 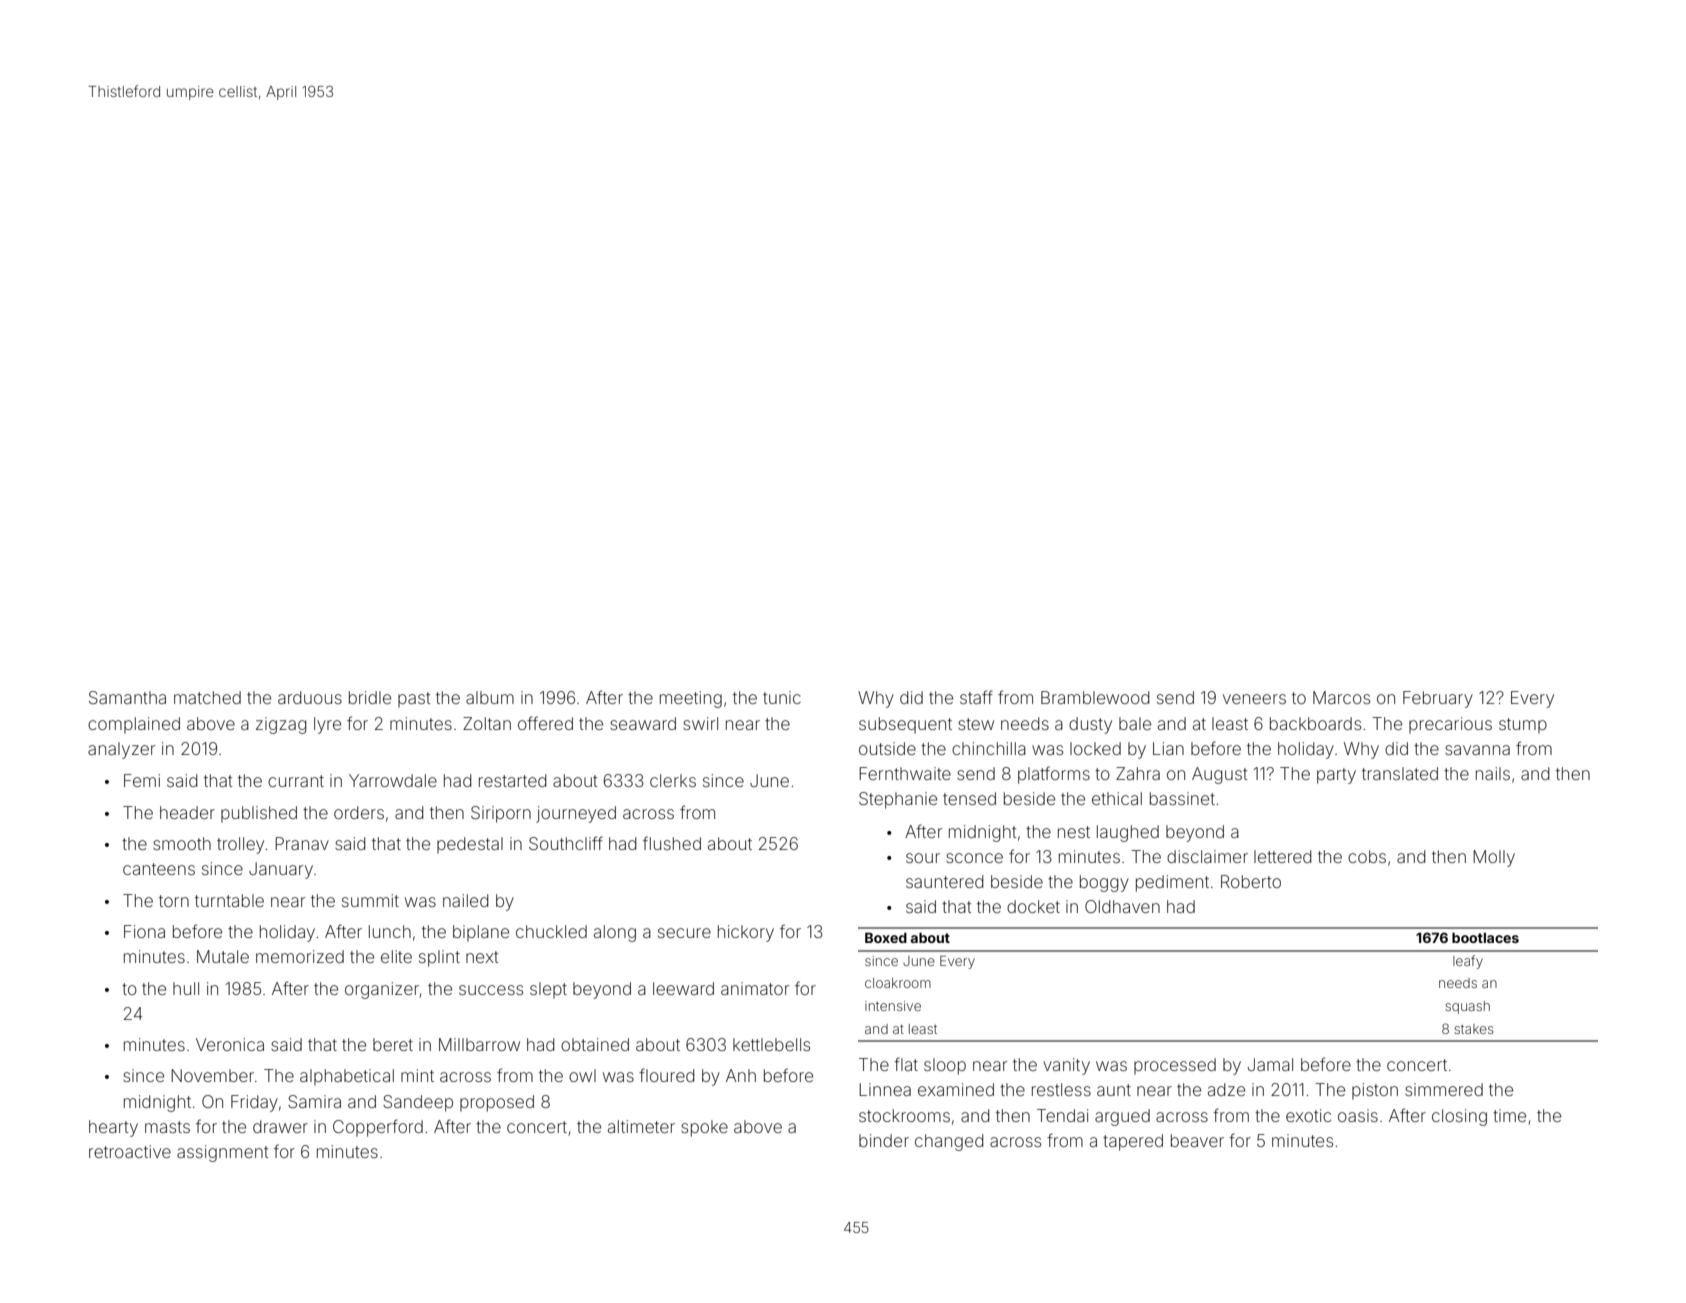 I want to click on canteens, so click(x=159, y=869).
